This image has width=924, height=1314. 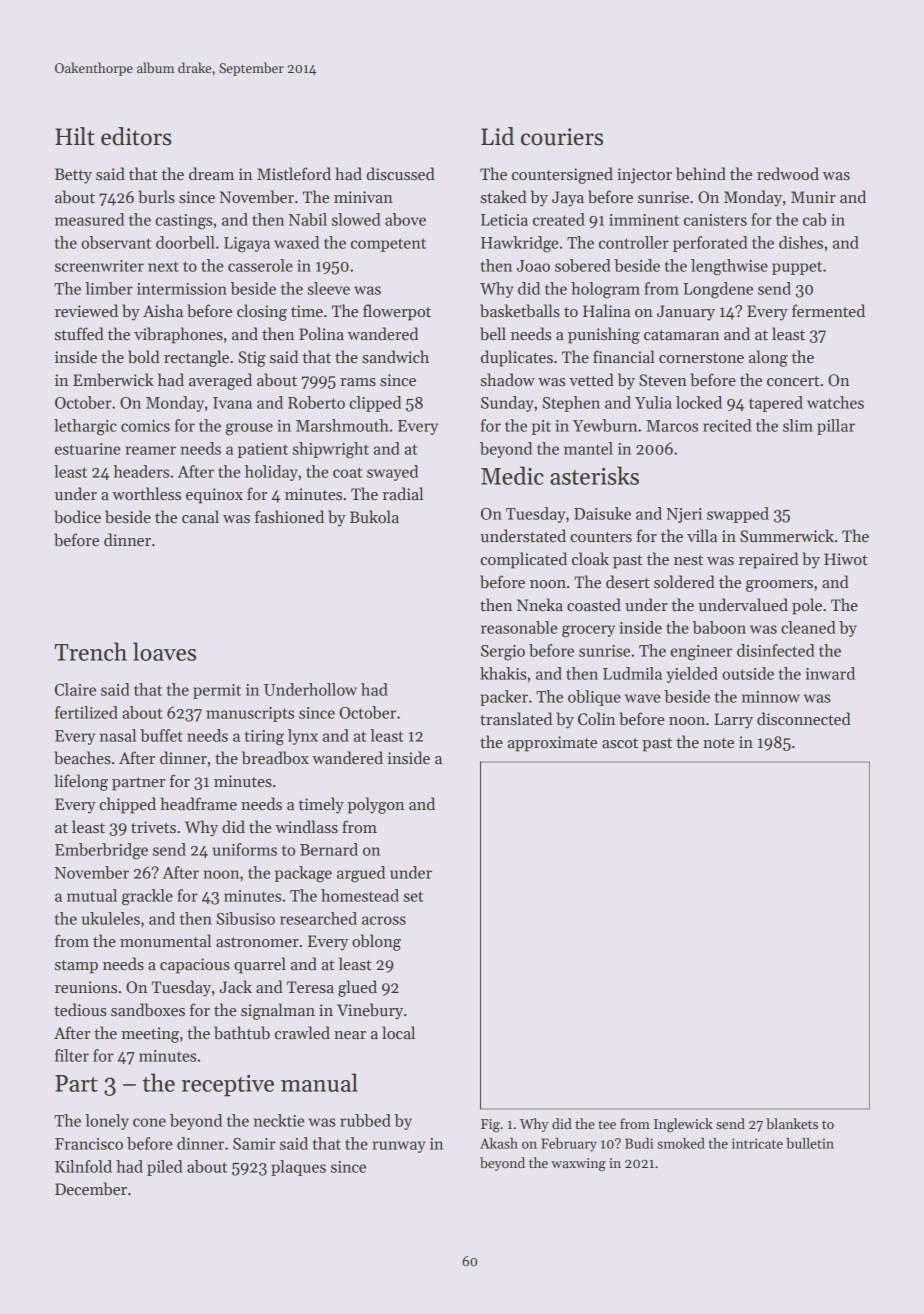 What do you see at coordinates (788, 174) in the image?
I see `redwood` at bounding box center [788, 174].
